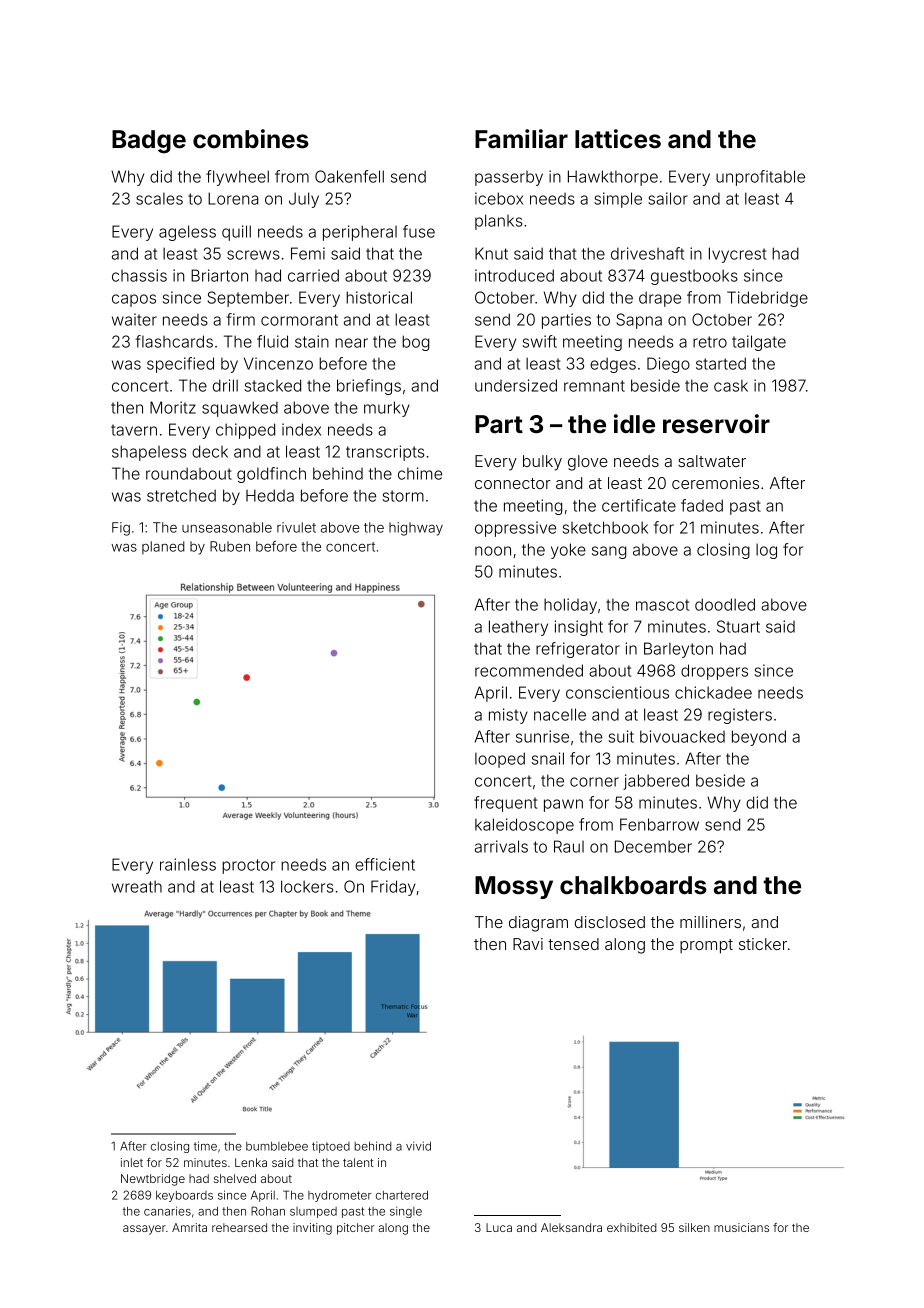  I want to click on Ivycrest, so click(738, 255).
